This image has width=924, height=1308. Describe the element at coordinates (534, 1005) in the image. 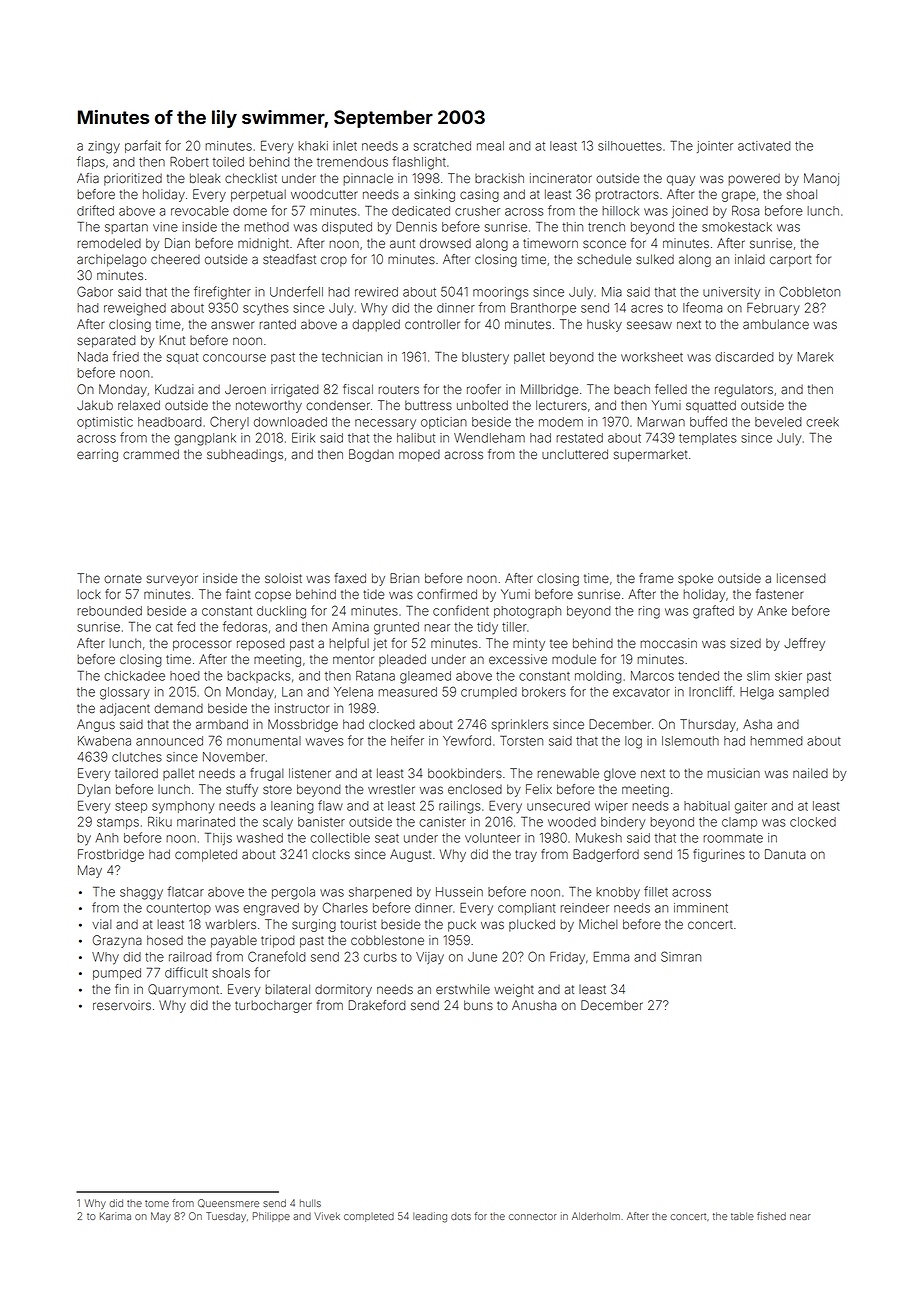

I see `Anusha` at that location.
